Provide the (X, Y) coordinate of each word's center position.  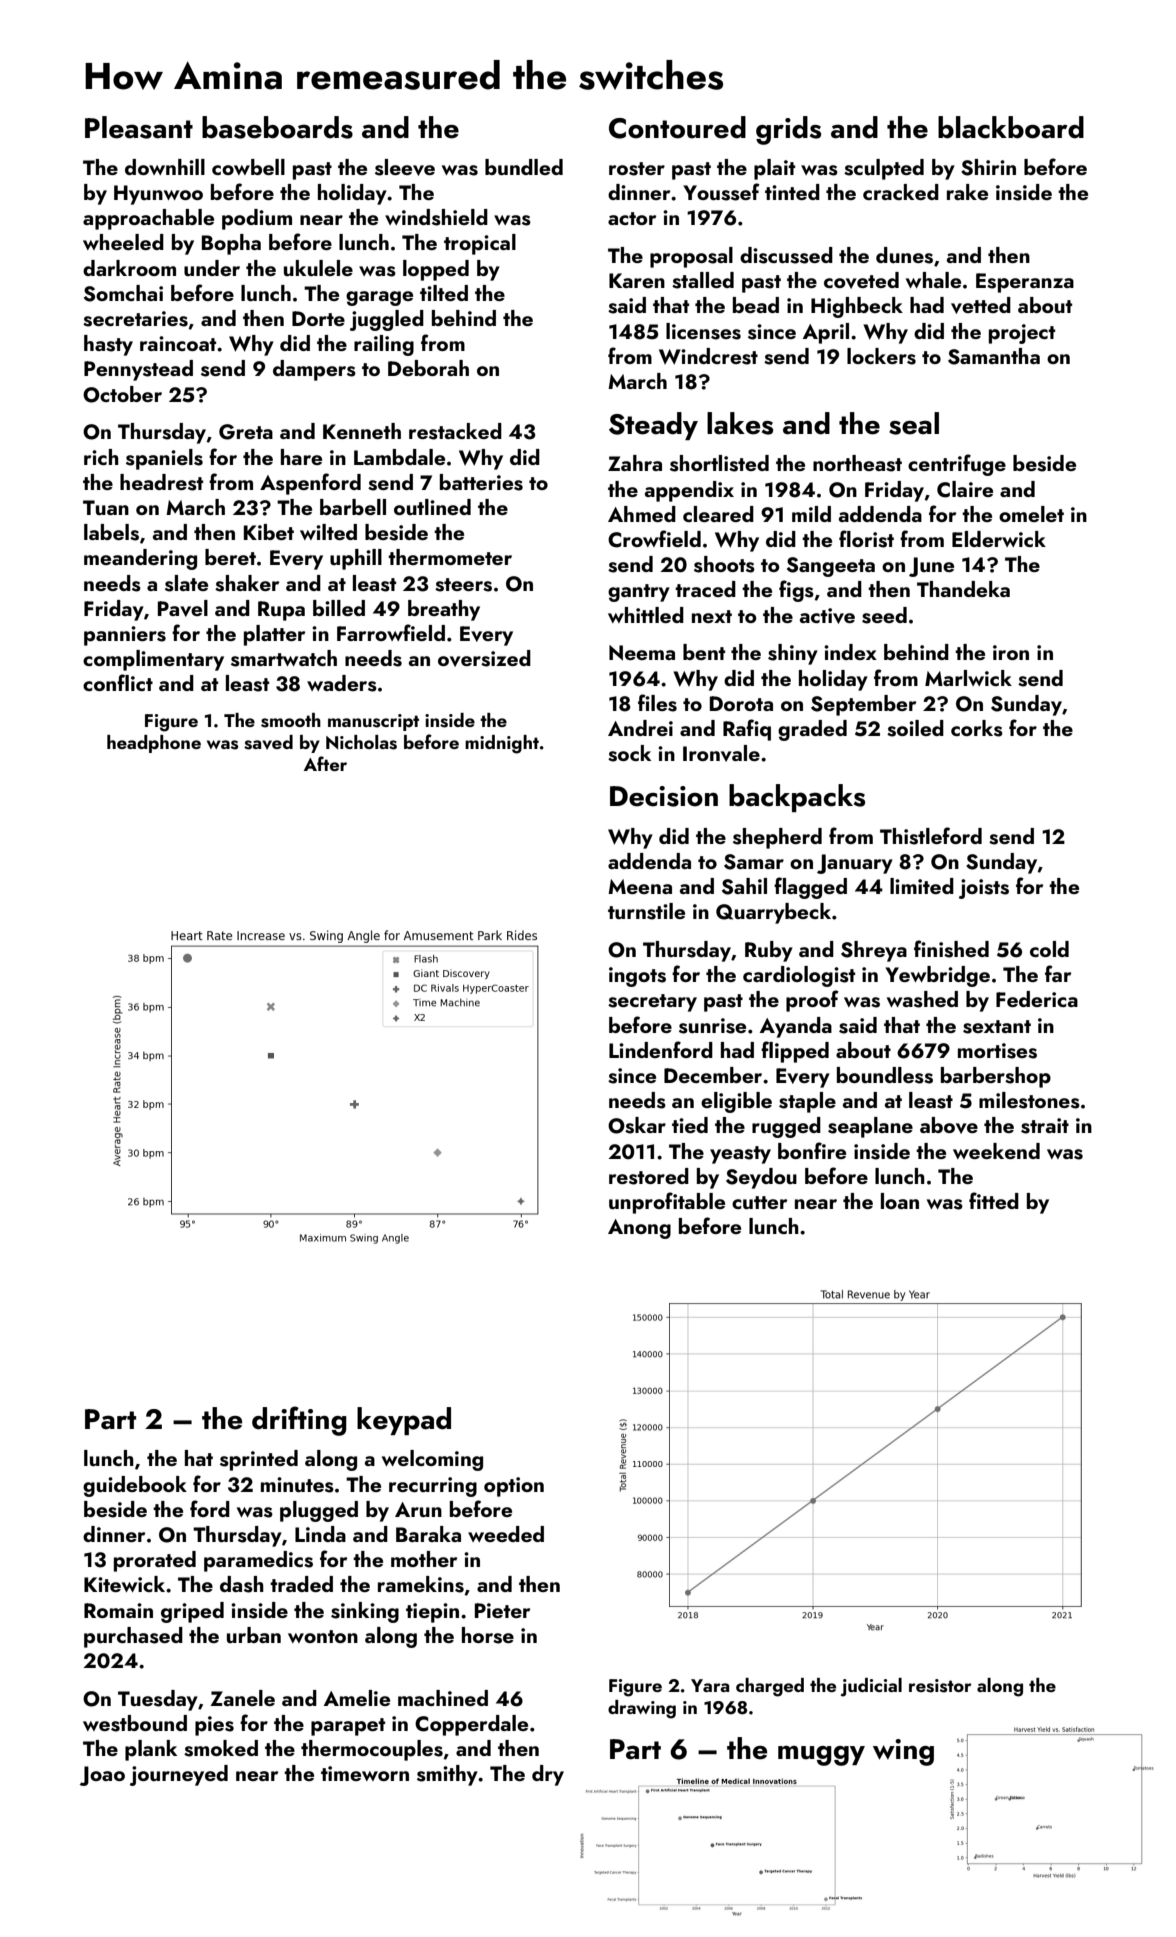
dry (548, 1775)
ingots (637, 977)
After (325, 763)
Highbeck (857, 307)
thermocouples (372, 1750)
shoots (724, 564)
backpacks (797, 798)
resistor (940, 1686)
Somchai (123, 293)
